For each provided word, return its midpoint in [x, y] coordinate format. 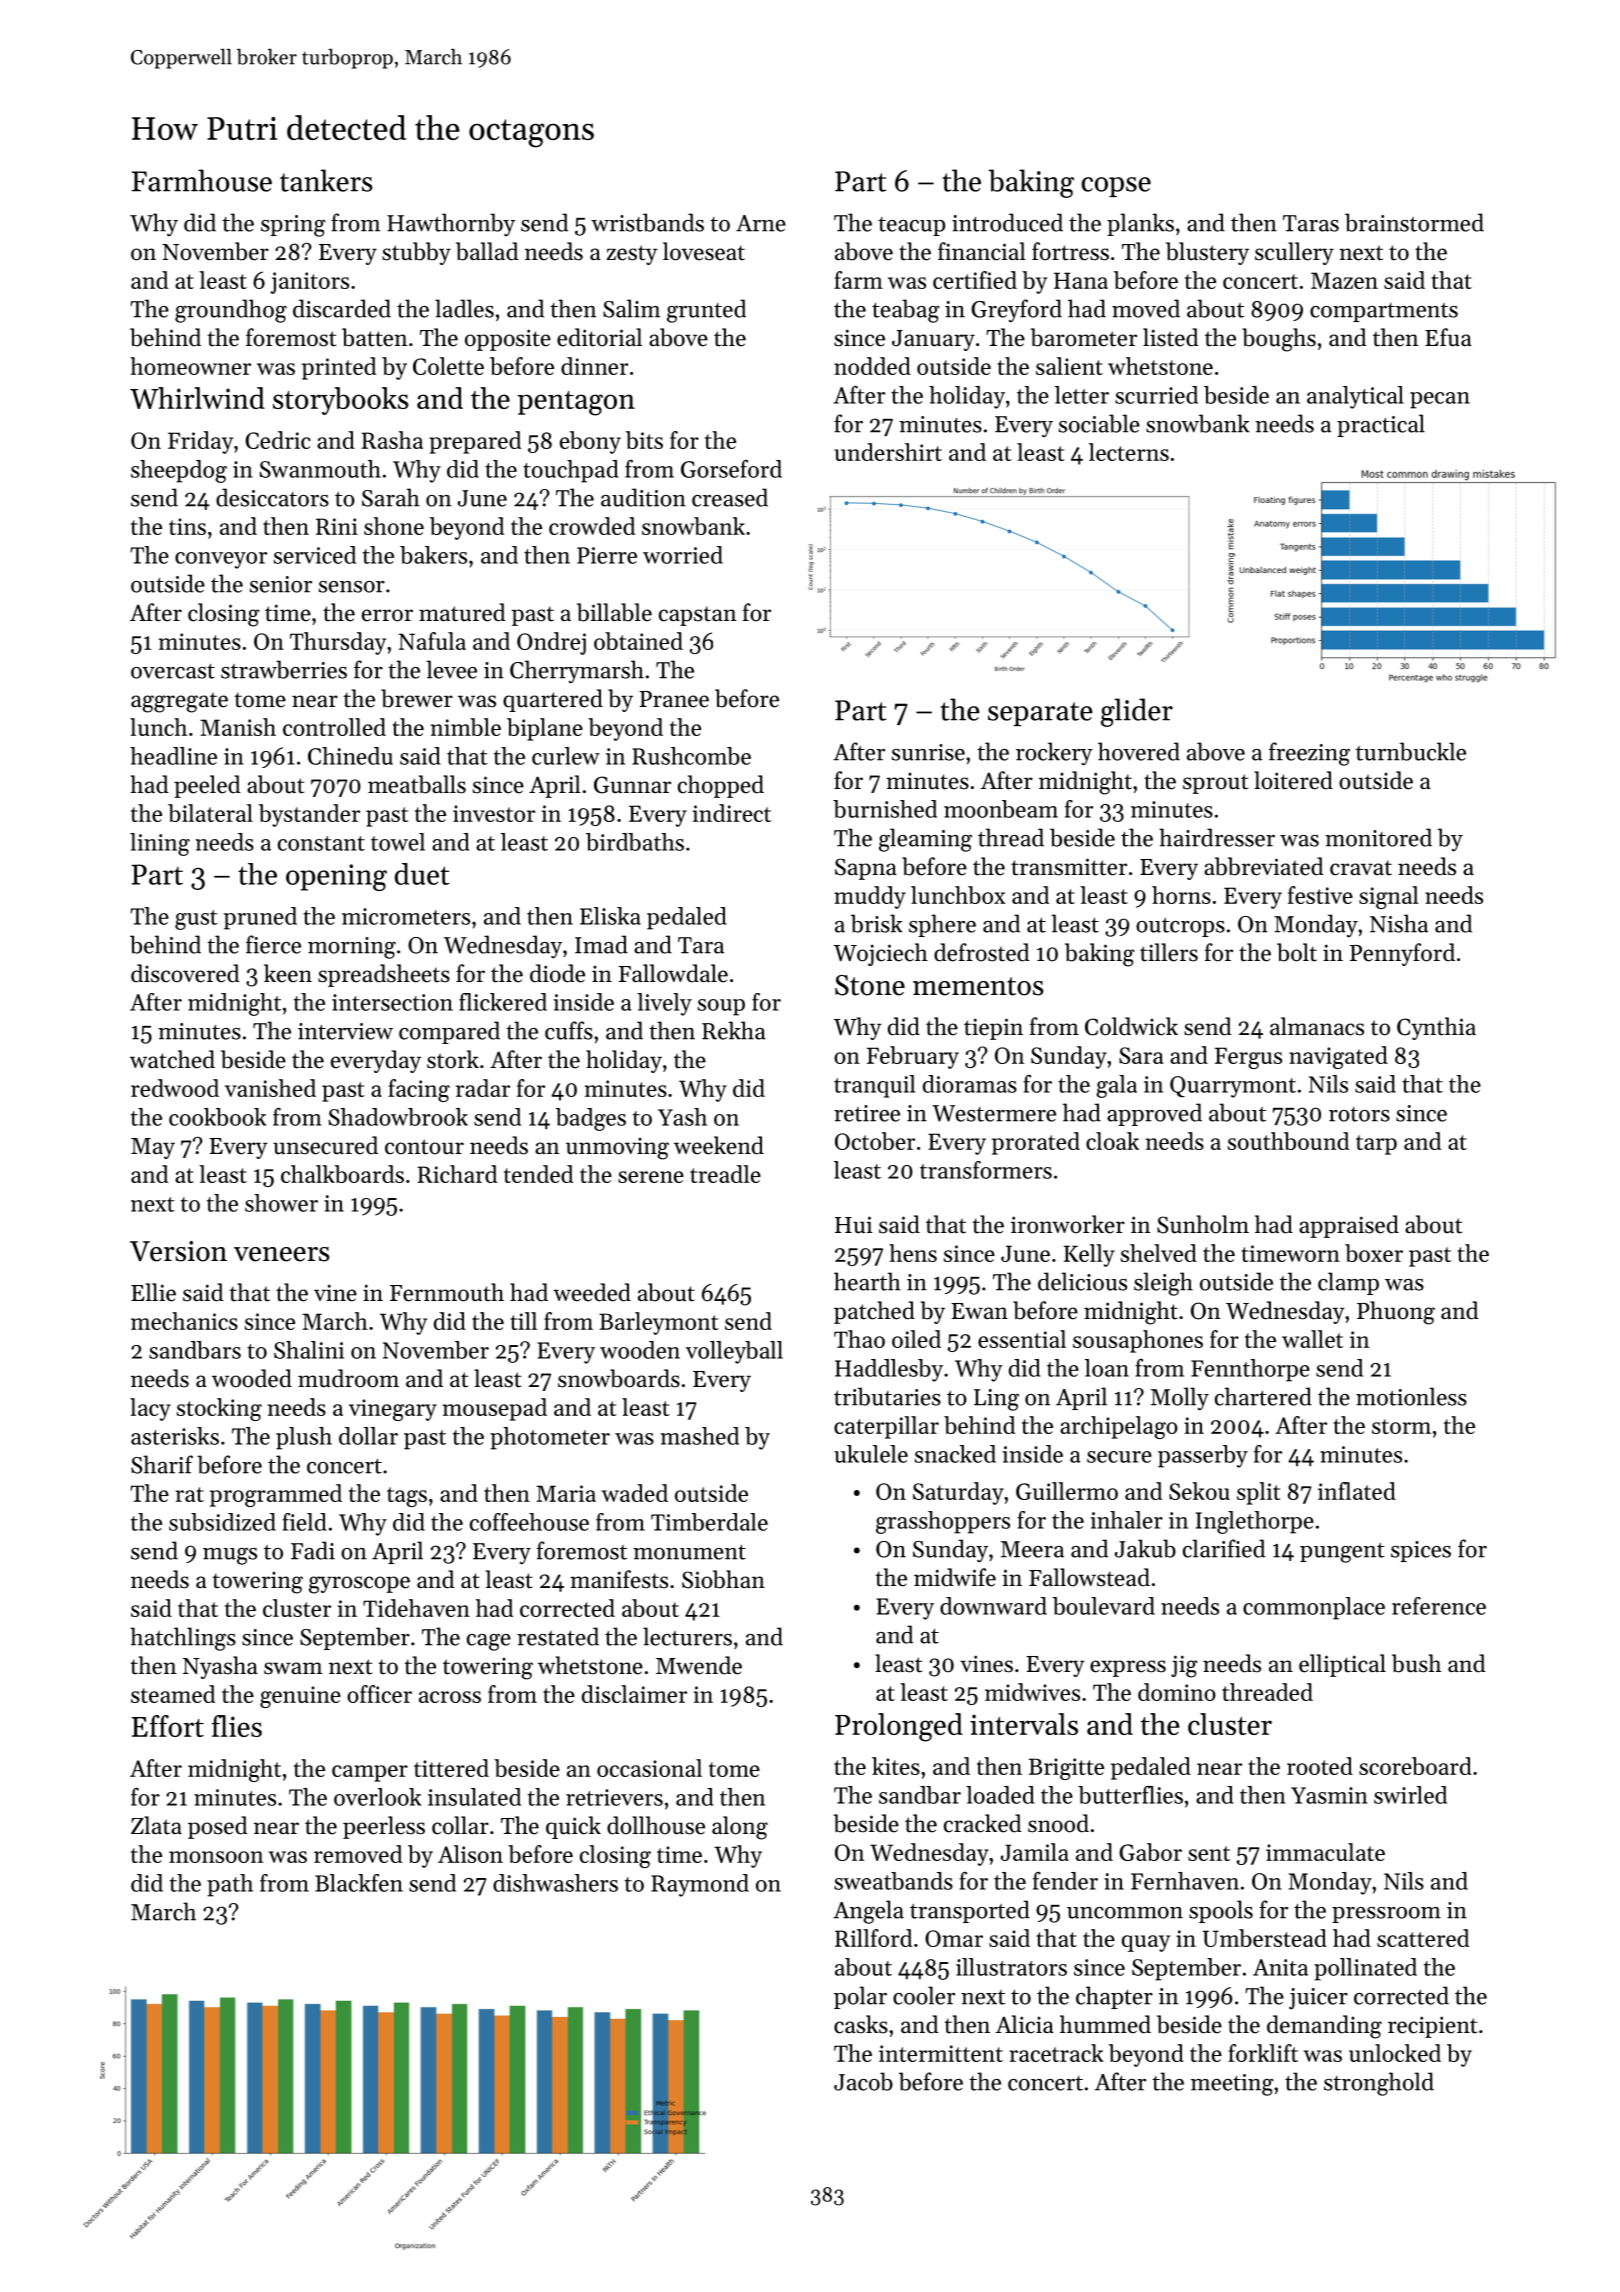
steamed [173, 1694]
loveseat [704, 251]
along [740, 1828]
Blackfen [359, 1883]
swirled [1410, 1795]
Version [178, 1251]
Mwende [699, 1665]
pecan [1440, 400]
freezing [1309, 754]
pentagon [576, 403]
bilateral [210, 813]
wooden [640, 1350]
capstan [698, 616]
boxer [1374, 1253]
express [1128, 1668]
